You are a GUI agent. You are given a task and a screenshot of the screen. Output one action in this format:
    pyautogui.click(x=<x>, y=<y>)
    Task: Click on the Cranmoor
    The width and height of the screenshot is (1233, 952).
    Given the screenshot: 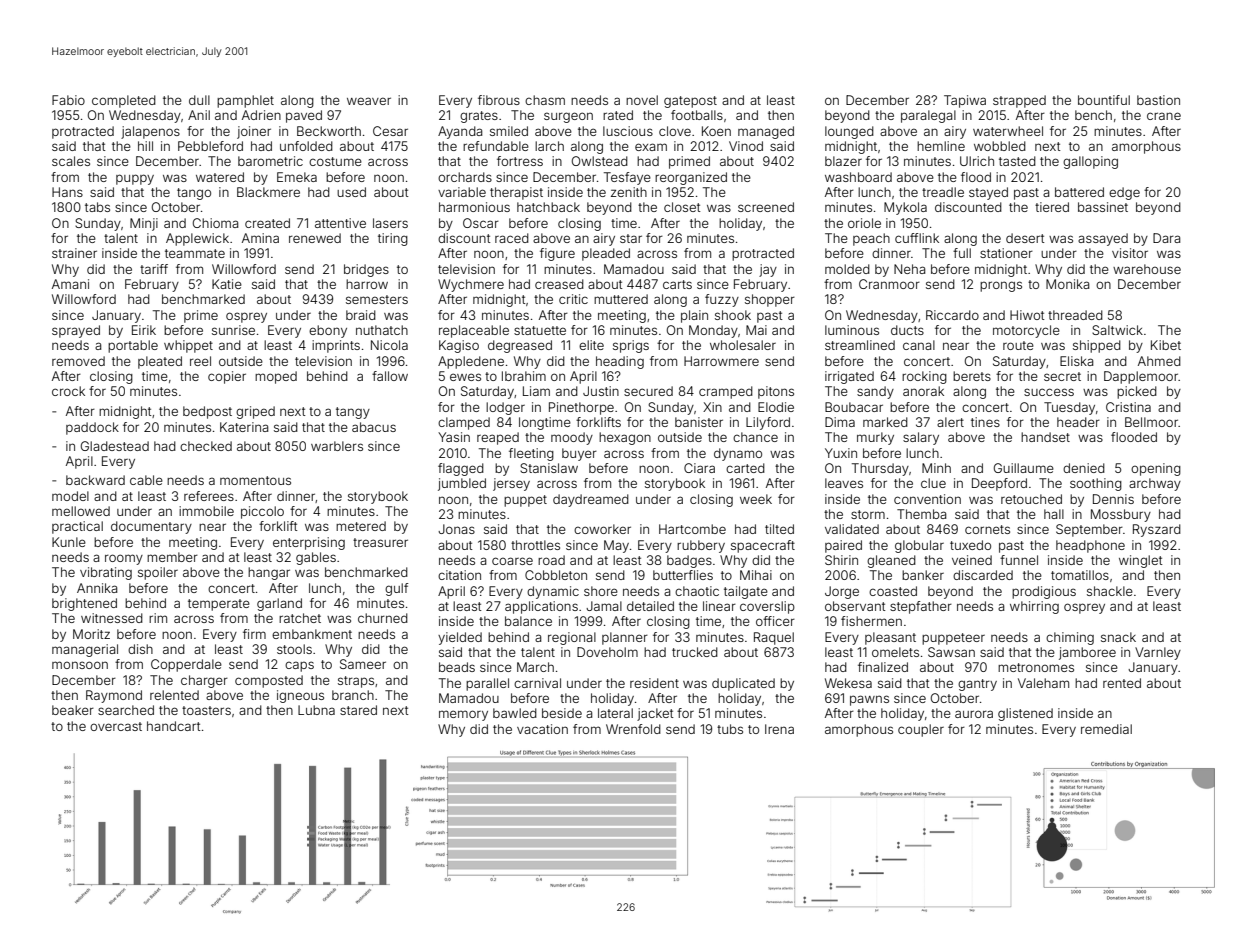 What is the action you would take?
    pyautogui.click(x=889, y=284)
